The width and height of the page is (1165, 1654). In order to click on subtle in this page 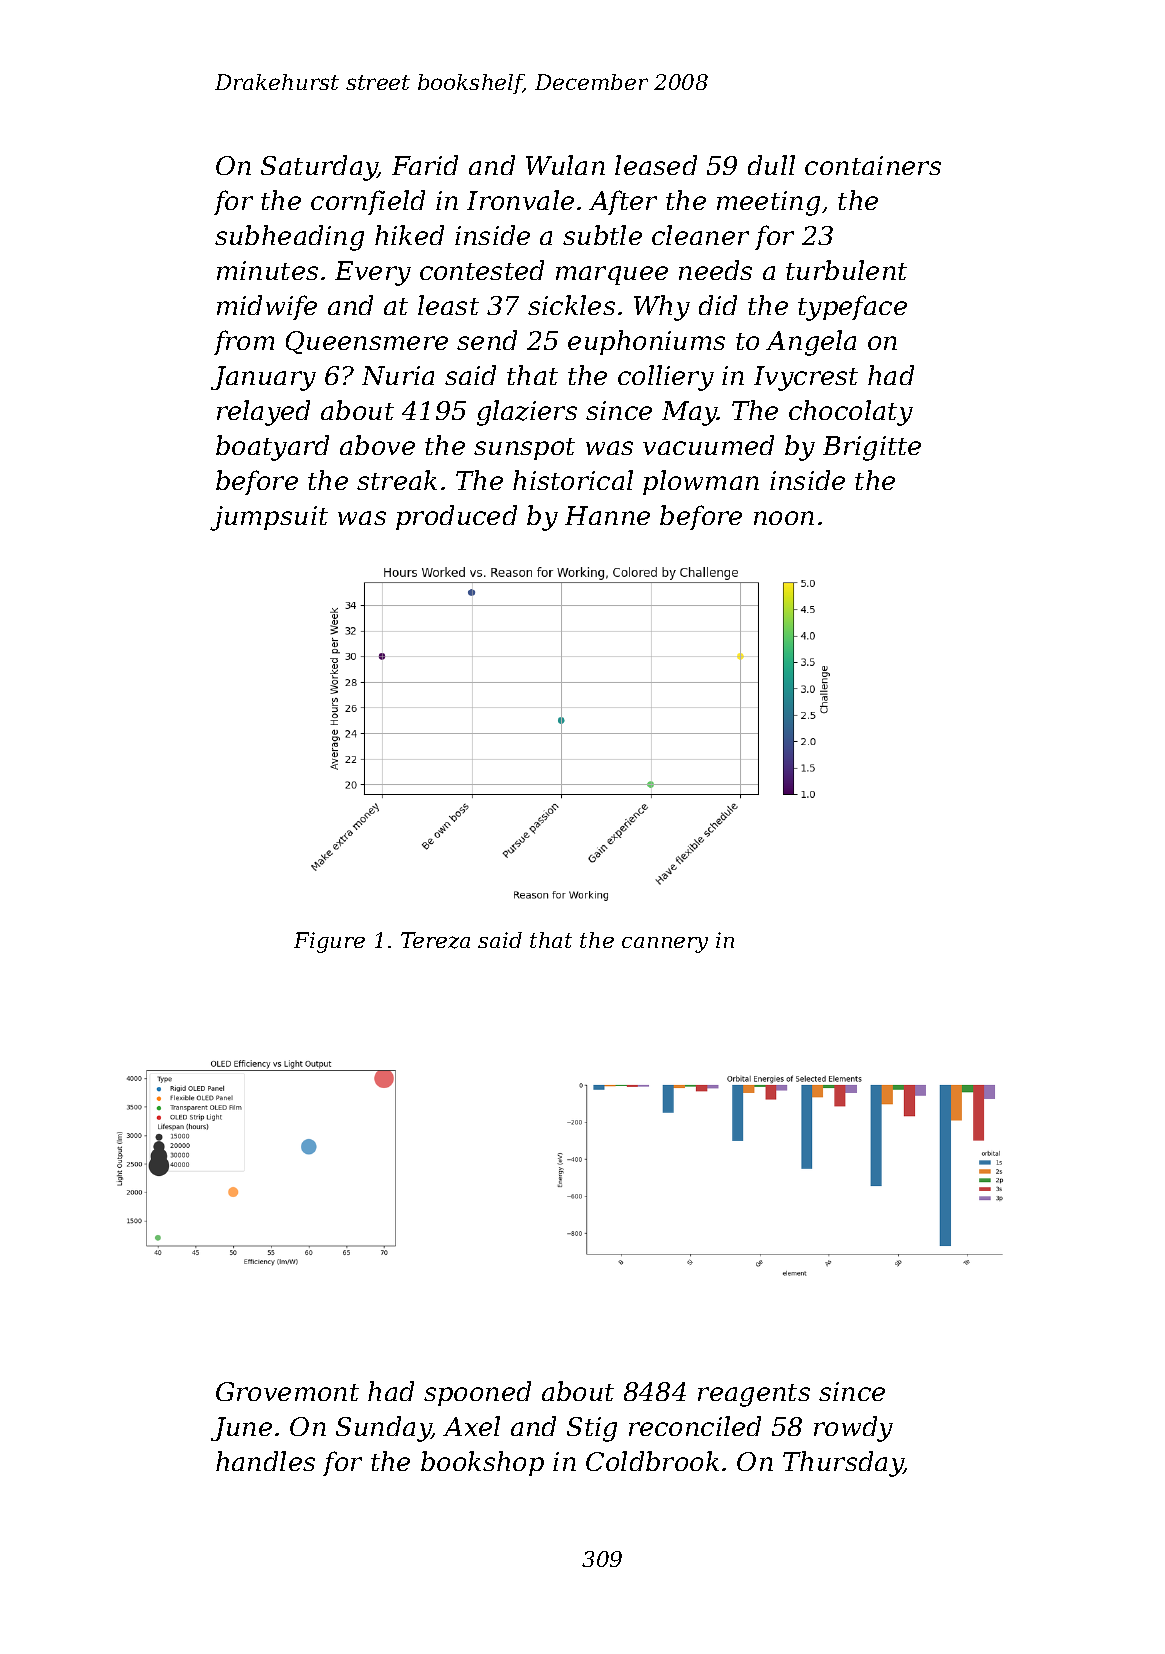, I will do `click(602, 235)`.
